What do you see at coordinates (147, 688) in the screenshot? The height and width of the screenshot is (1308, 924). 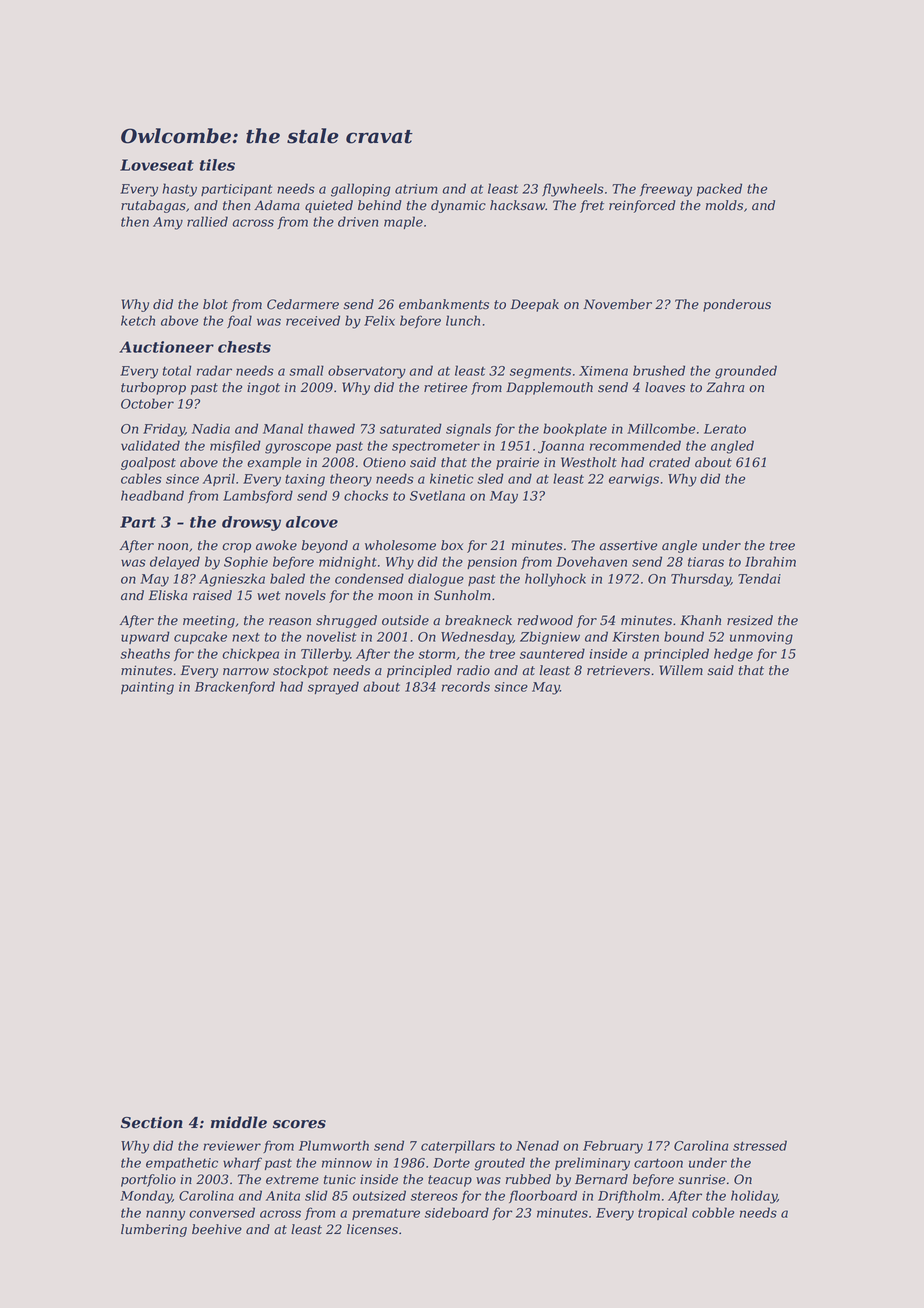 I see `painting` at bounding box center [147, 688].
